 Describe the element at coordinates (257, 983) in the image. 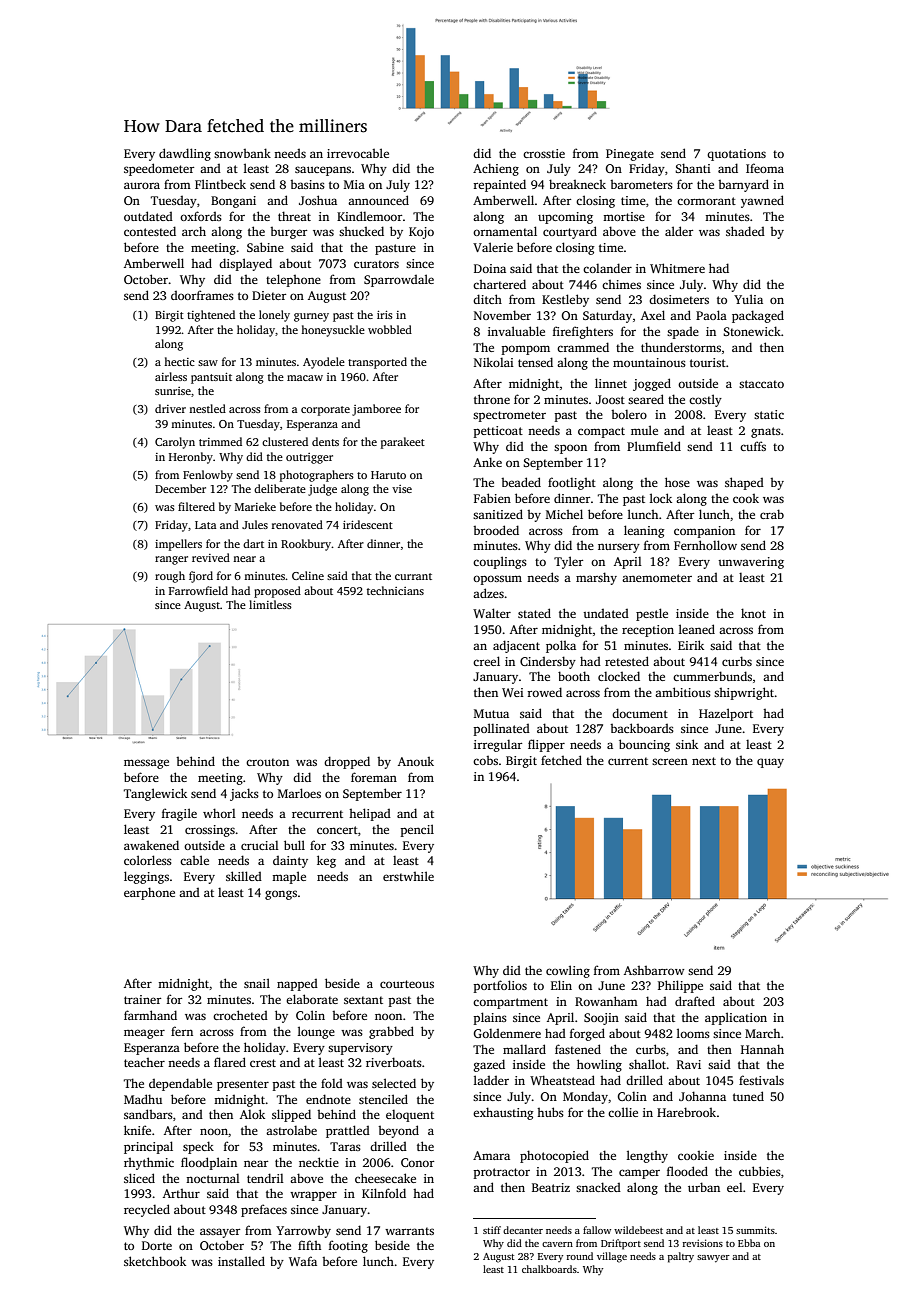

I see `snail` at that location.
